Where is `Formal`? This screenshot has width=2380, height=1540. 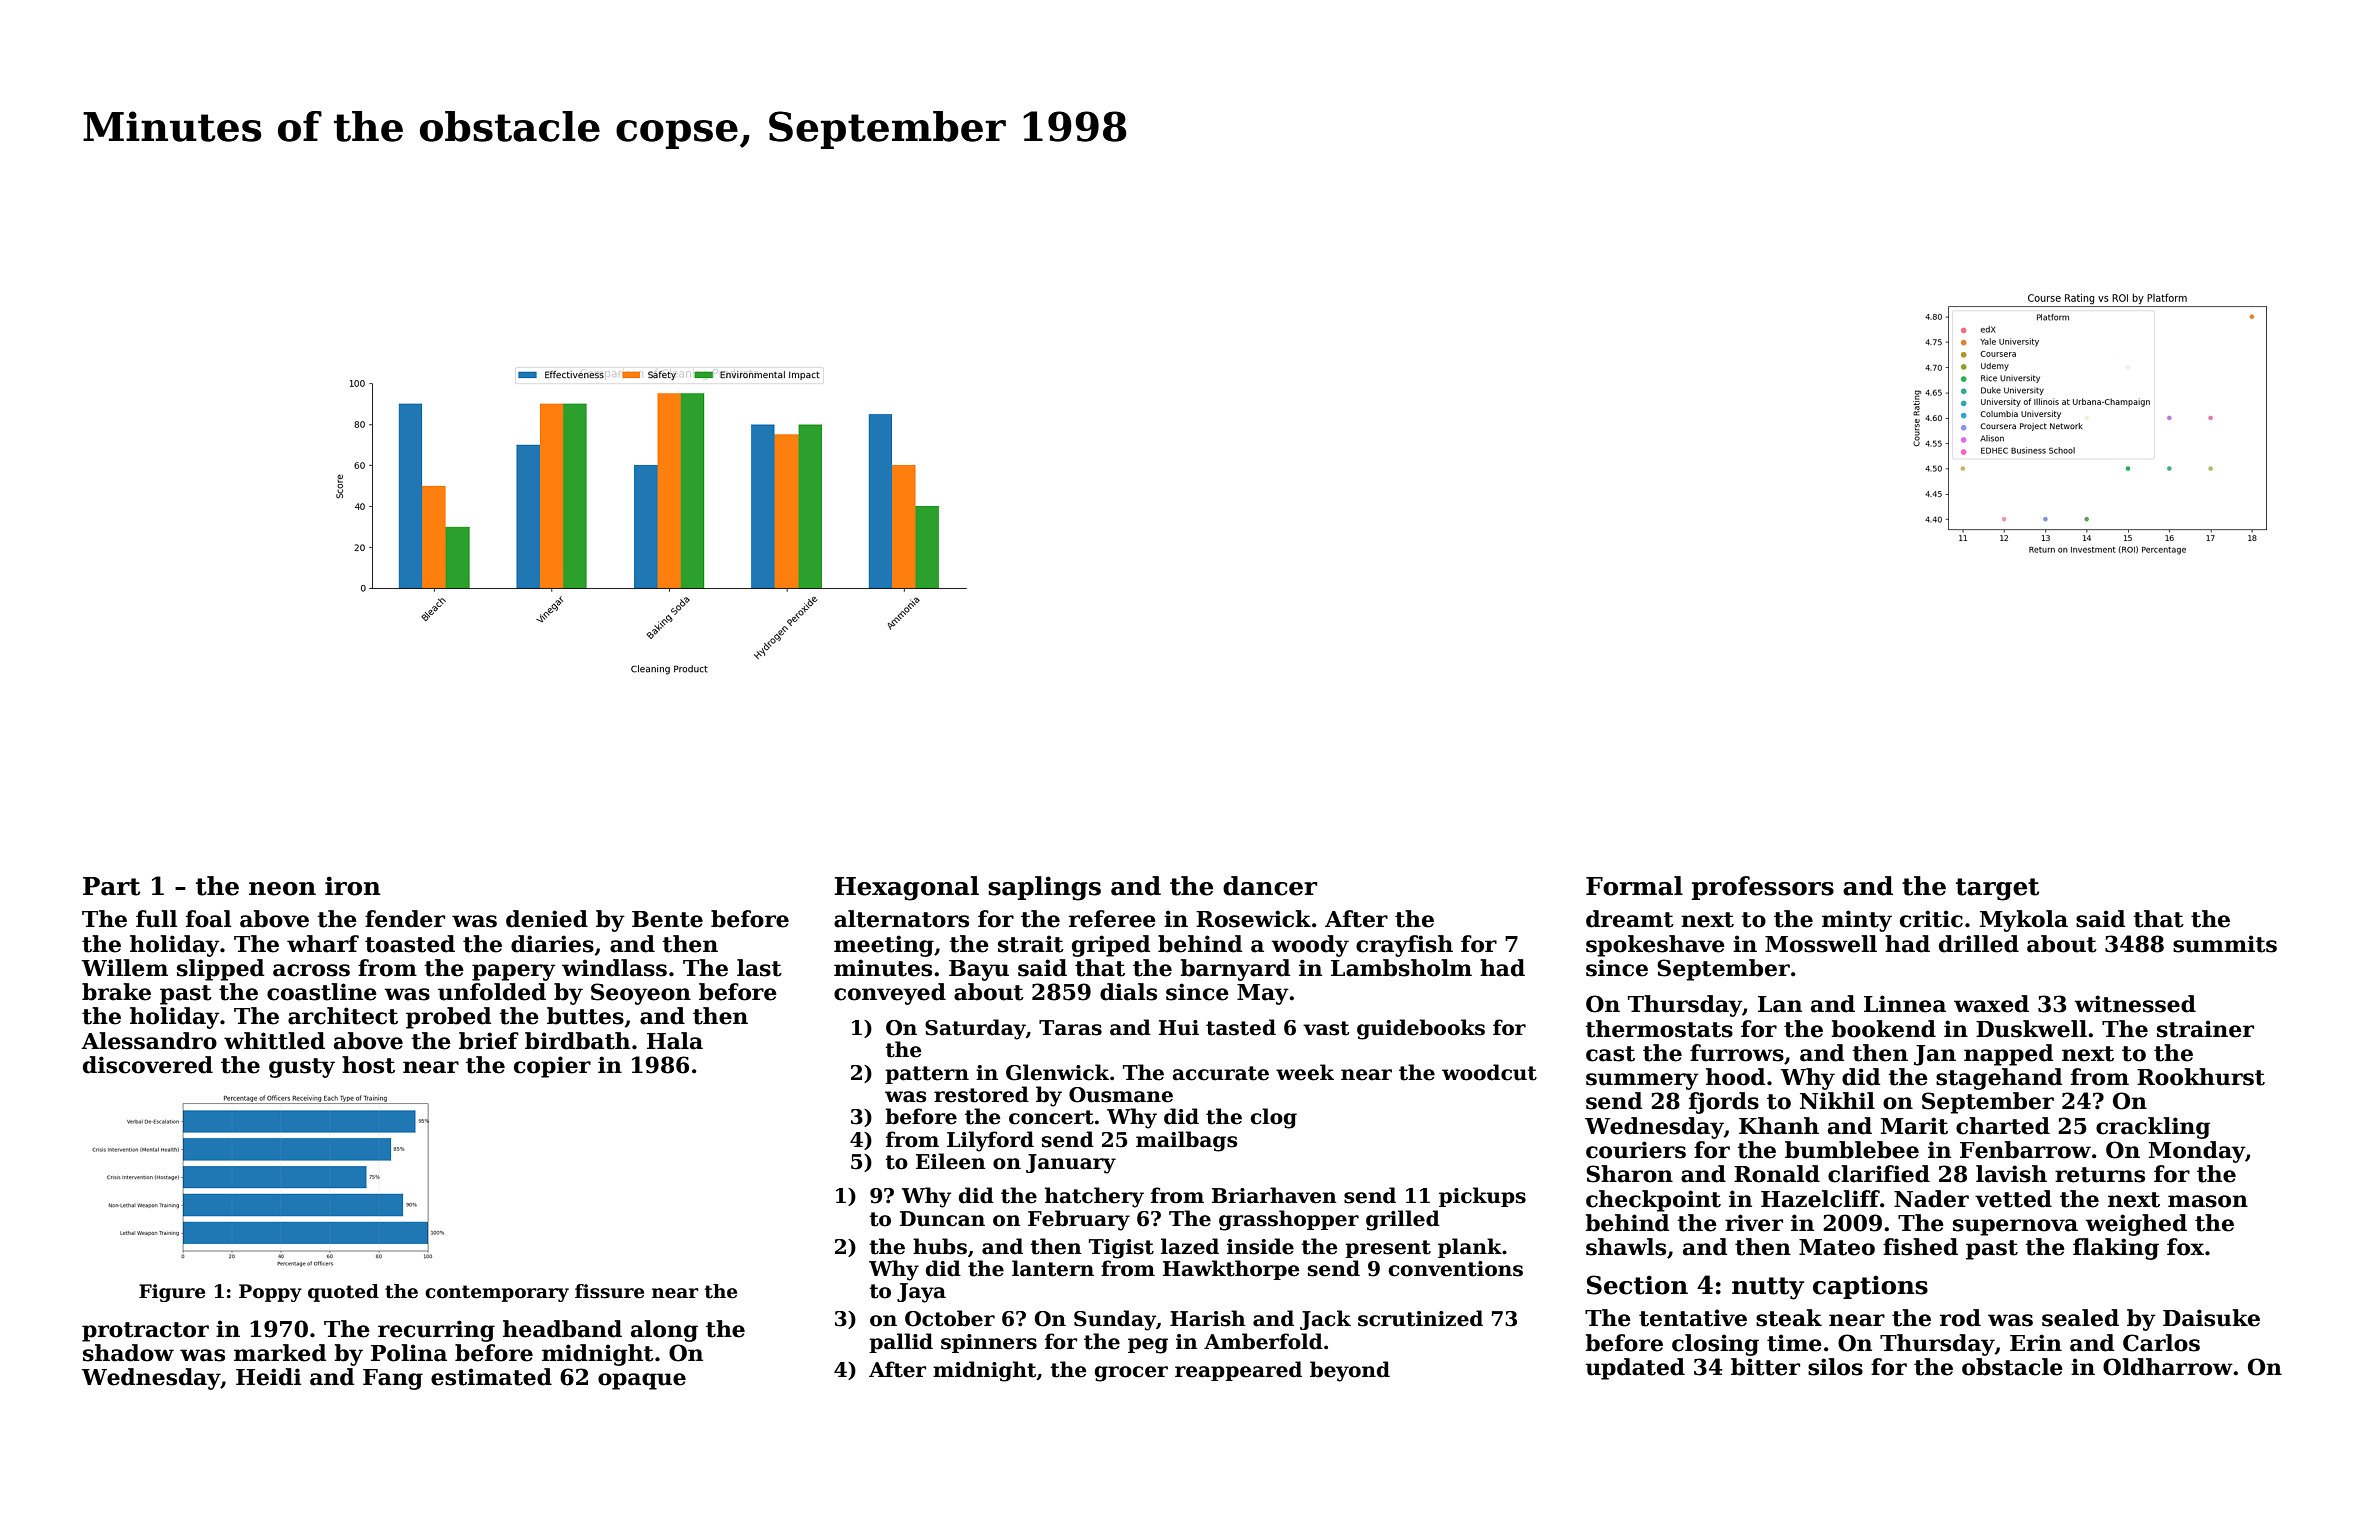 Formal is located at coordinates (1634, 886).
